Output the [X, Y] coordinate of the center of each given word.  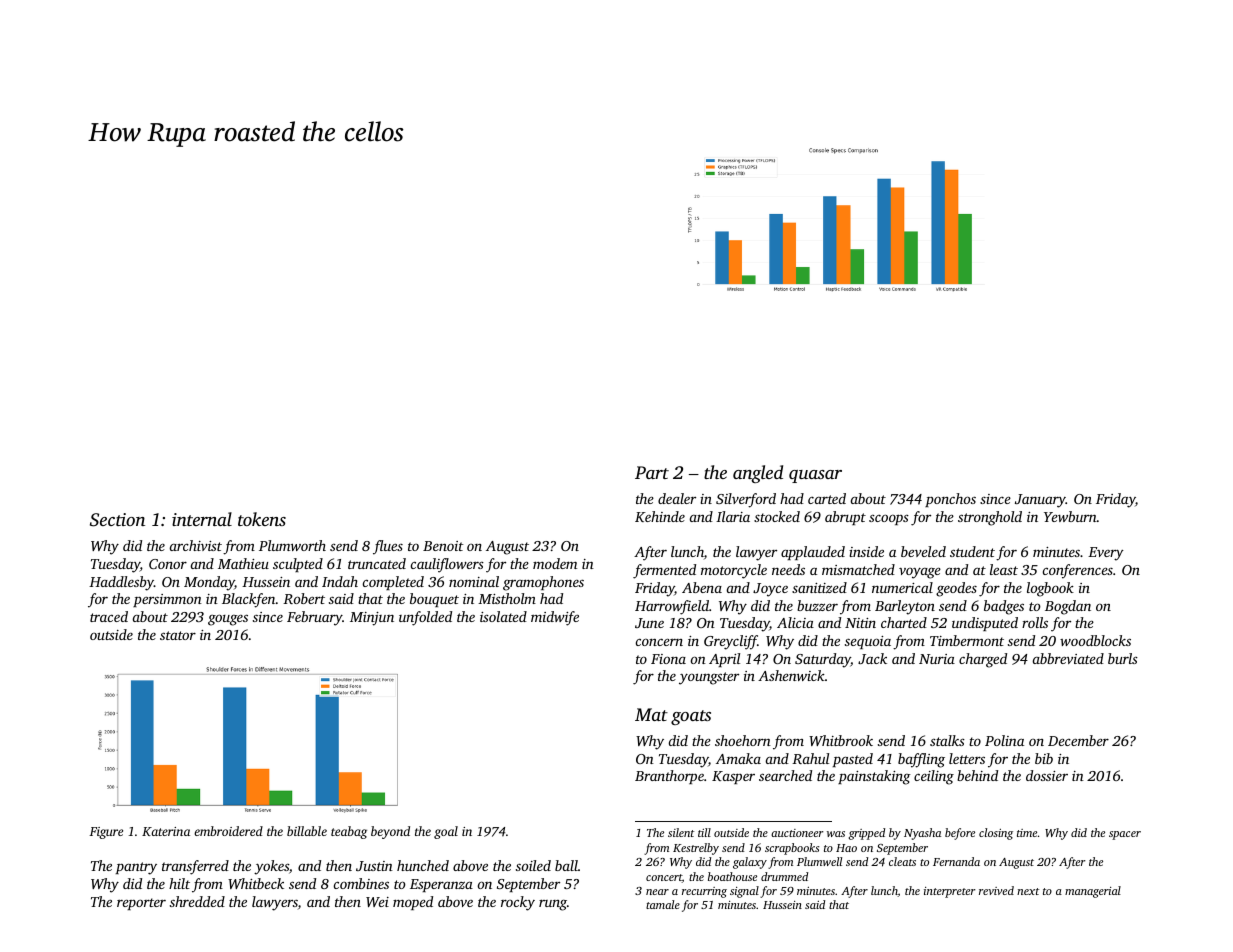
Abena [702, 587]
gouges [228, 620]
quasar [815, 476]
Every [1106, 554]
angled [758, 474]
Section [117, 520]
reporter [141, 904]
